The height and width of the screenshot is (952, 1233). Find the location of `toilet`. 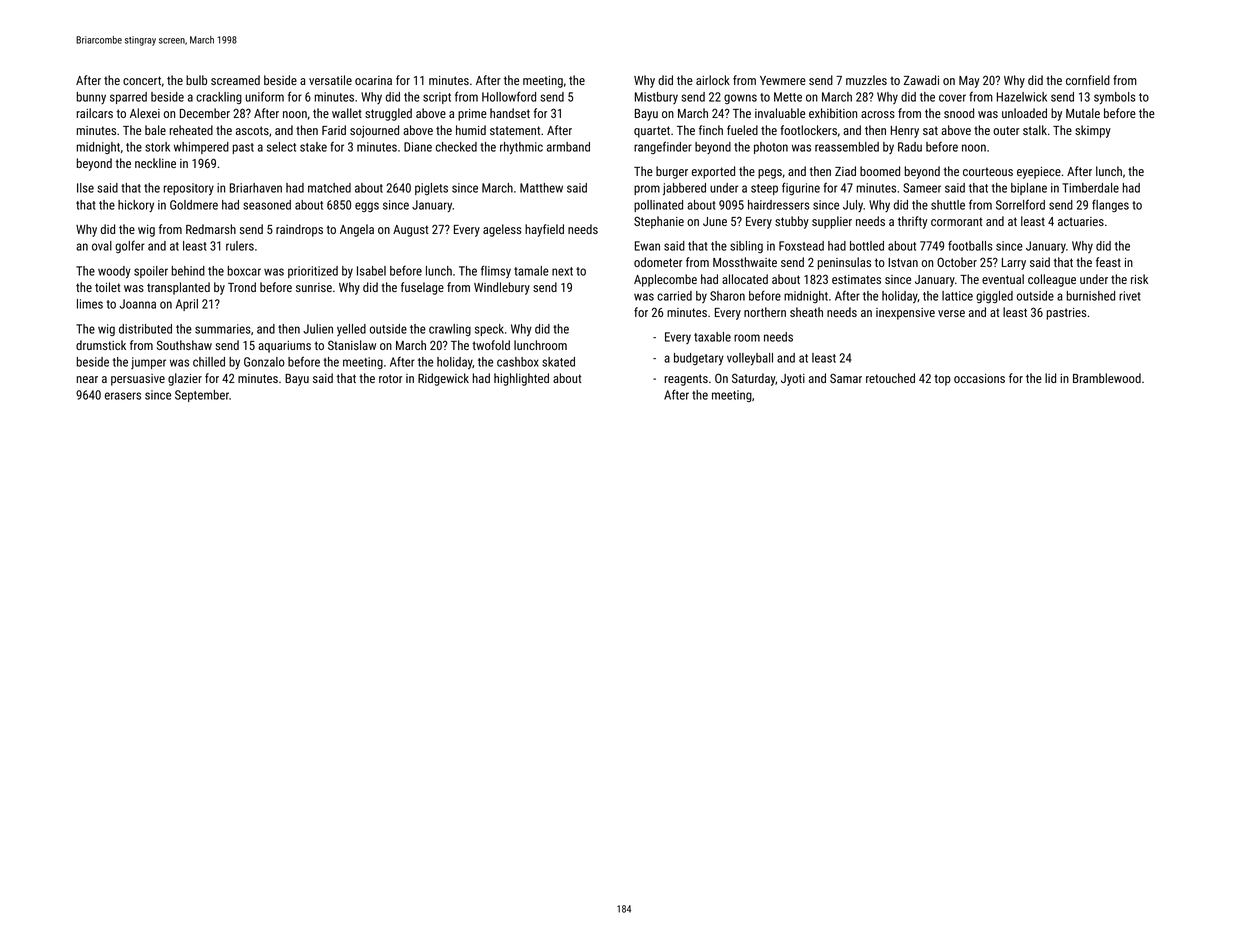

toilet is located at coordinates (108, 287).
